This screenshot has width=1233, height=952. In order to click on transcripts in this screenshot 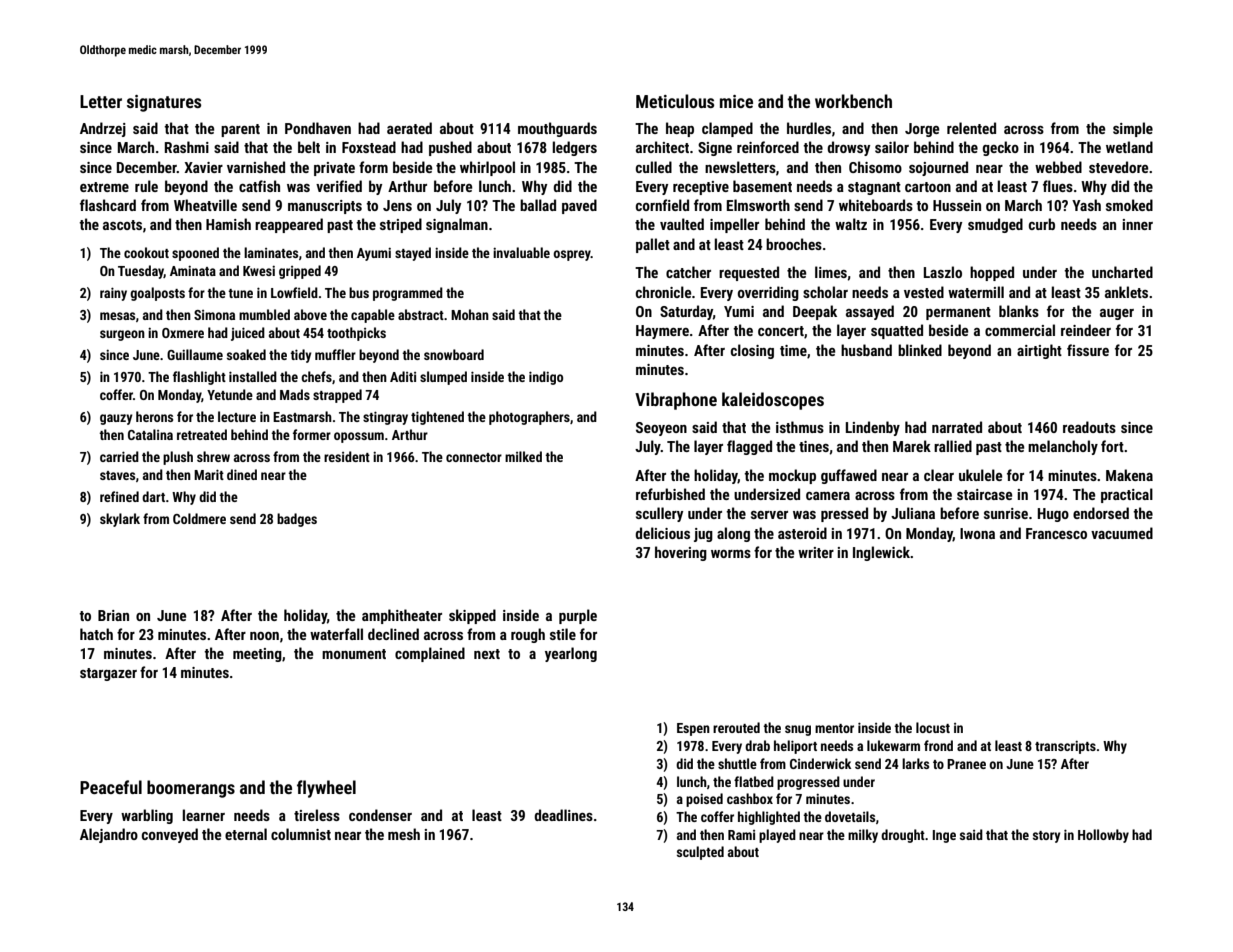, I will do `click(1065, 747)`.
